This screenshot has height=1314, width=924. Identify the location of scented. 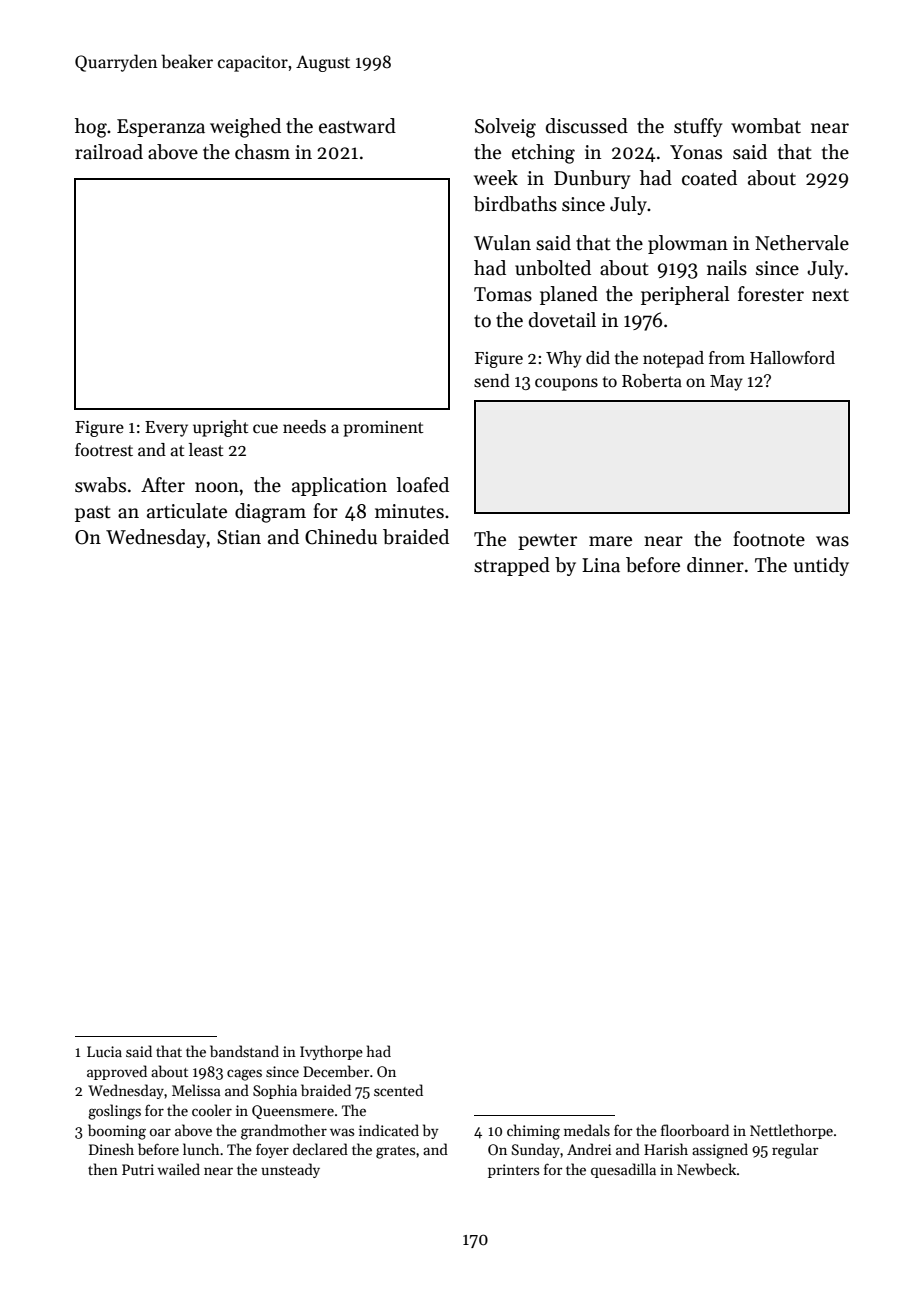
(398, 1090).
